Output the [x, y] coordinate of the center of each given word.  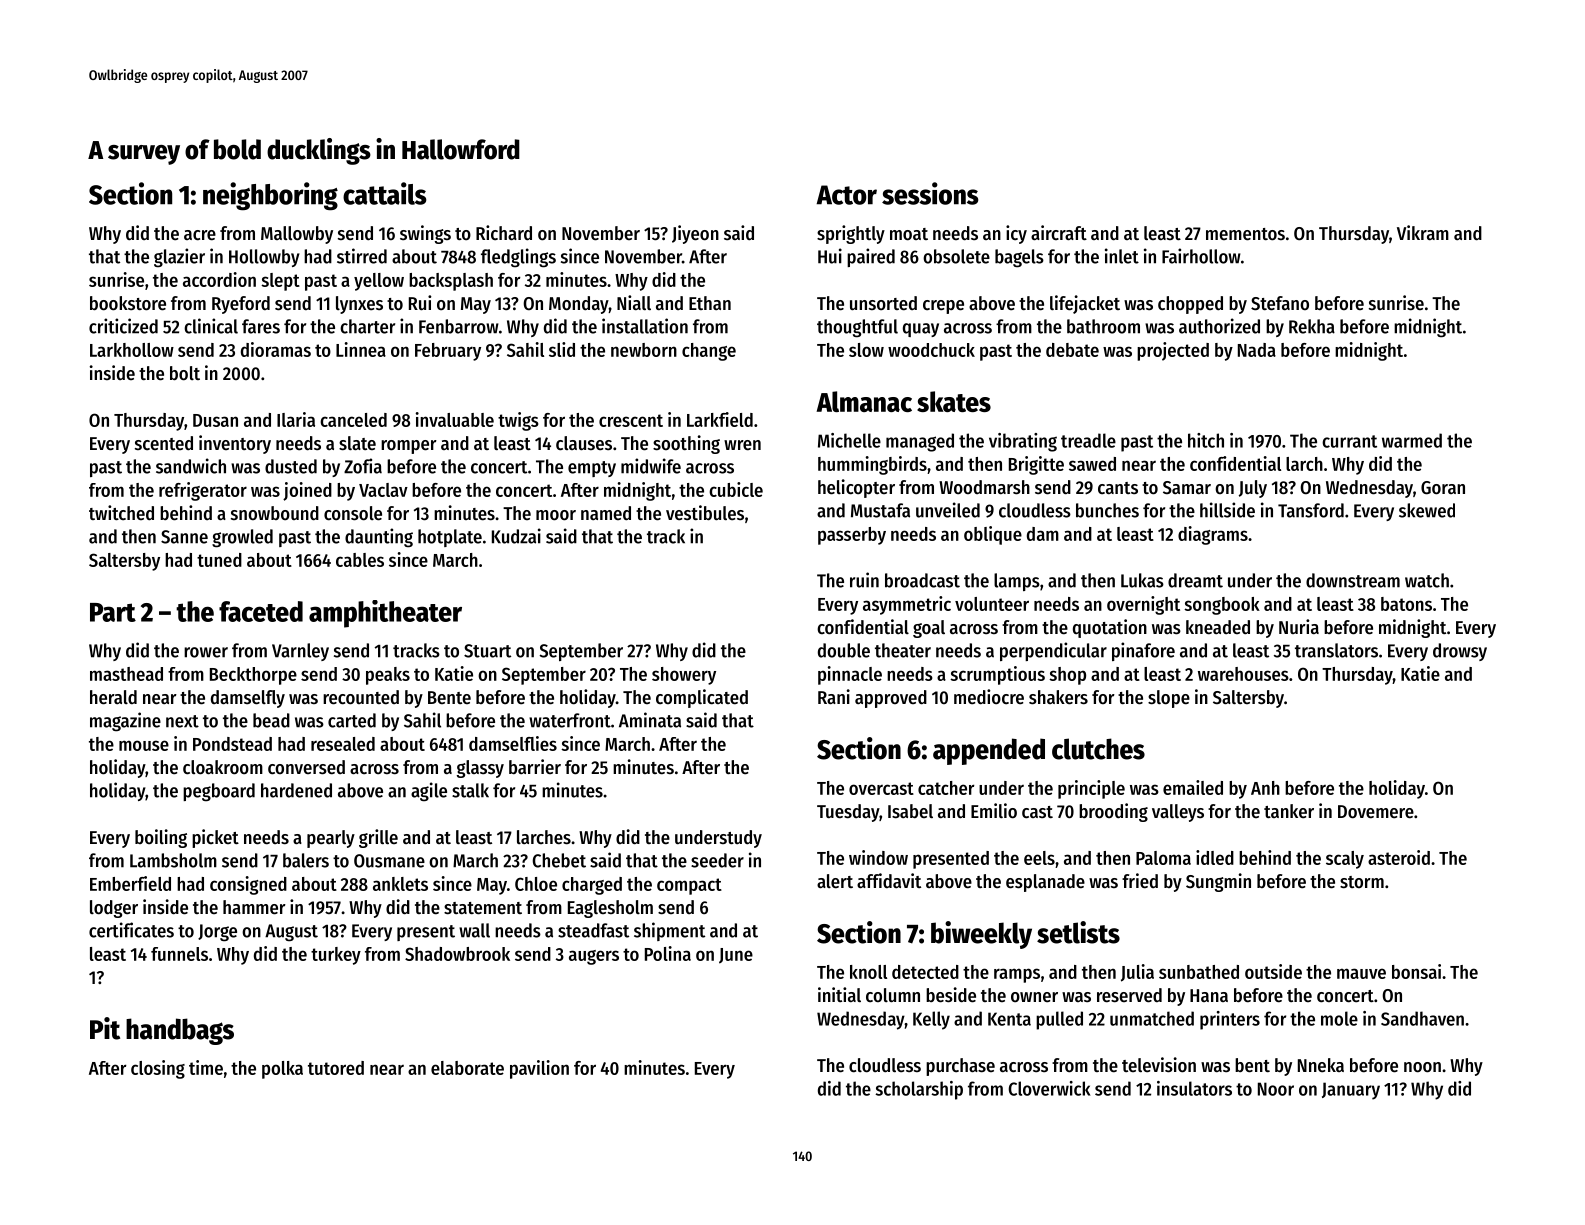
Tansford [1311, 510]
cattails [384, 193]
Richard [504, 233]
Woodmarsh [984, 487]
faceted [261, 611]
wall [474, 930]
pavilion [539, 1069]
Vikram [1423, 232]
